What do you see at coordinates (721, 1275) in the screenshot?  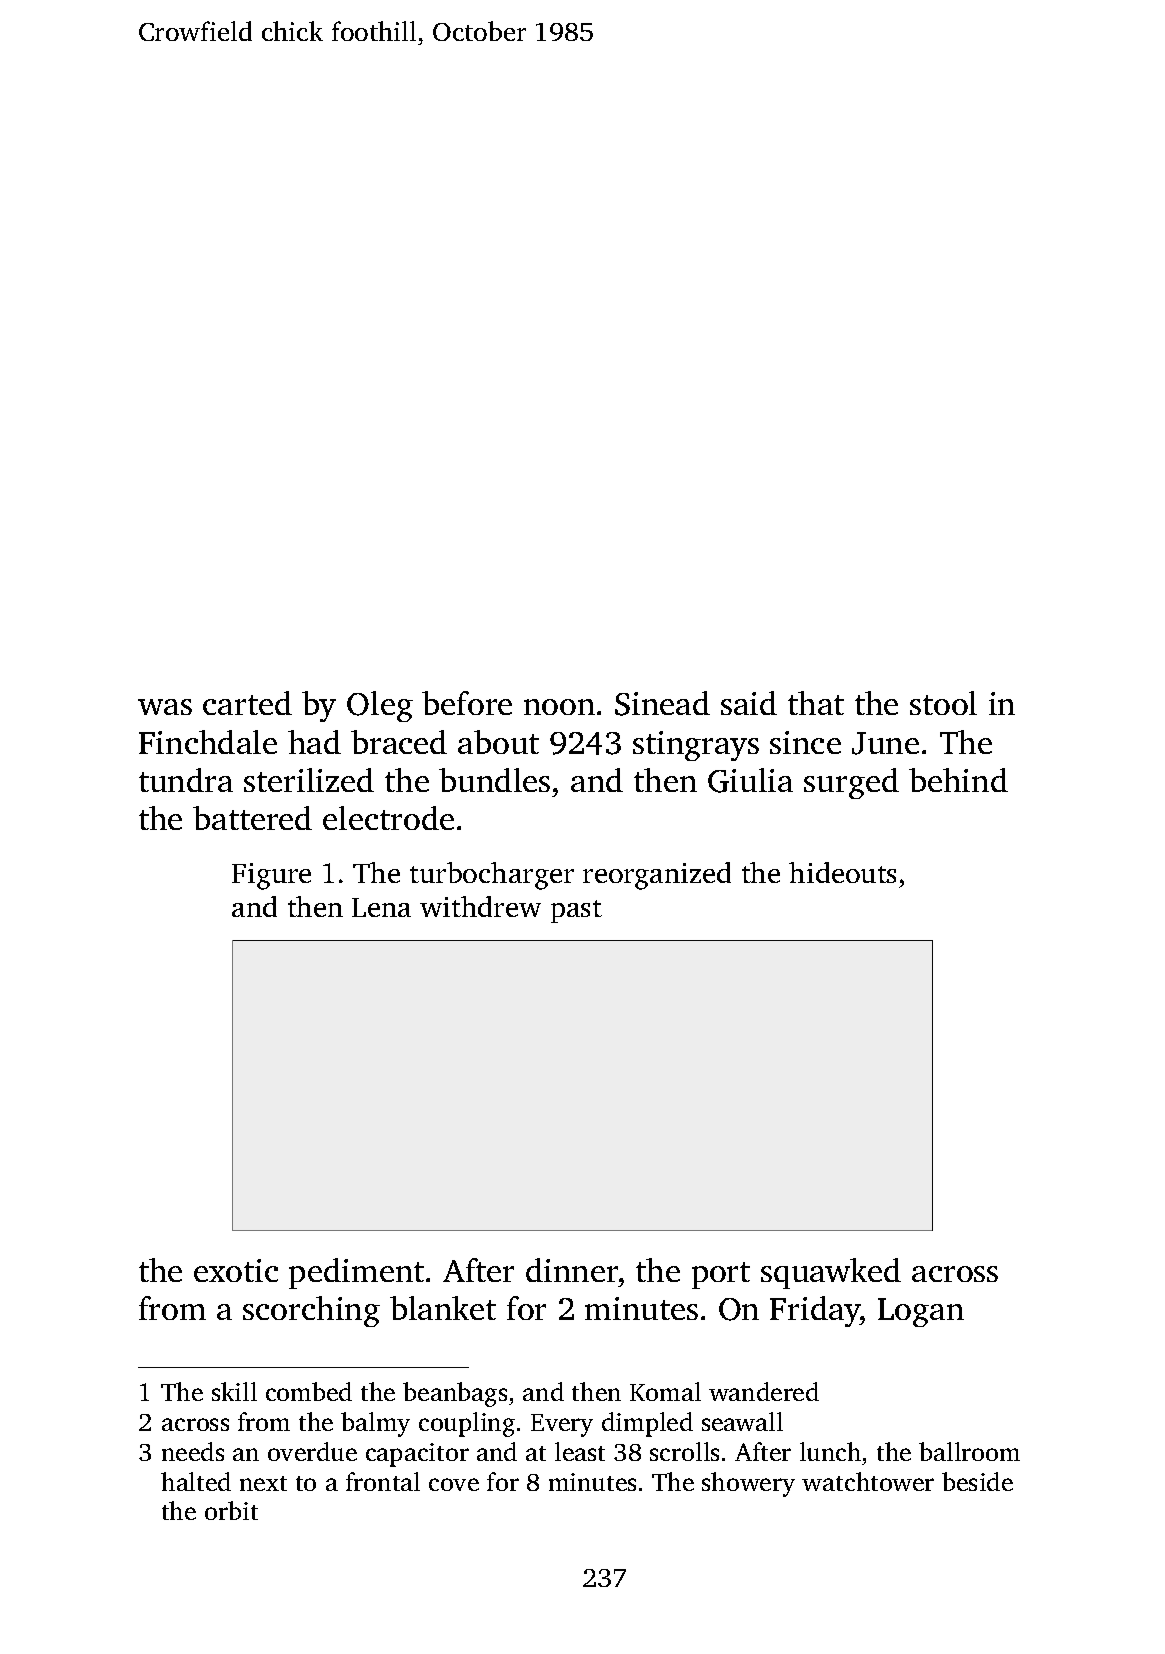 I see `port` at bounding box center [721, 1275].
